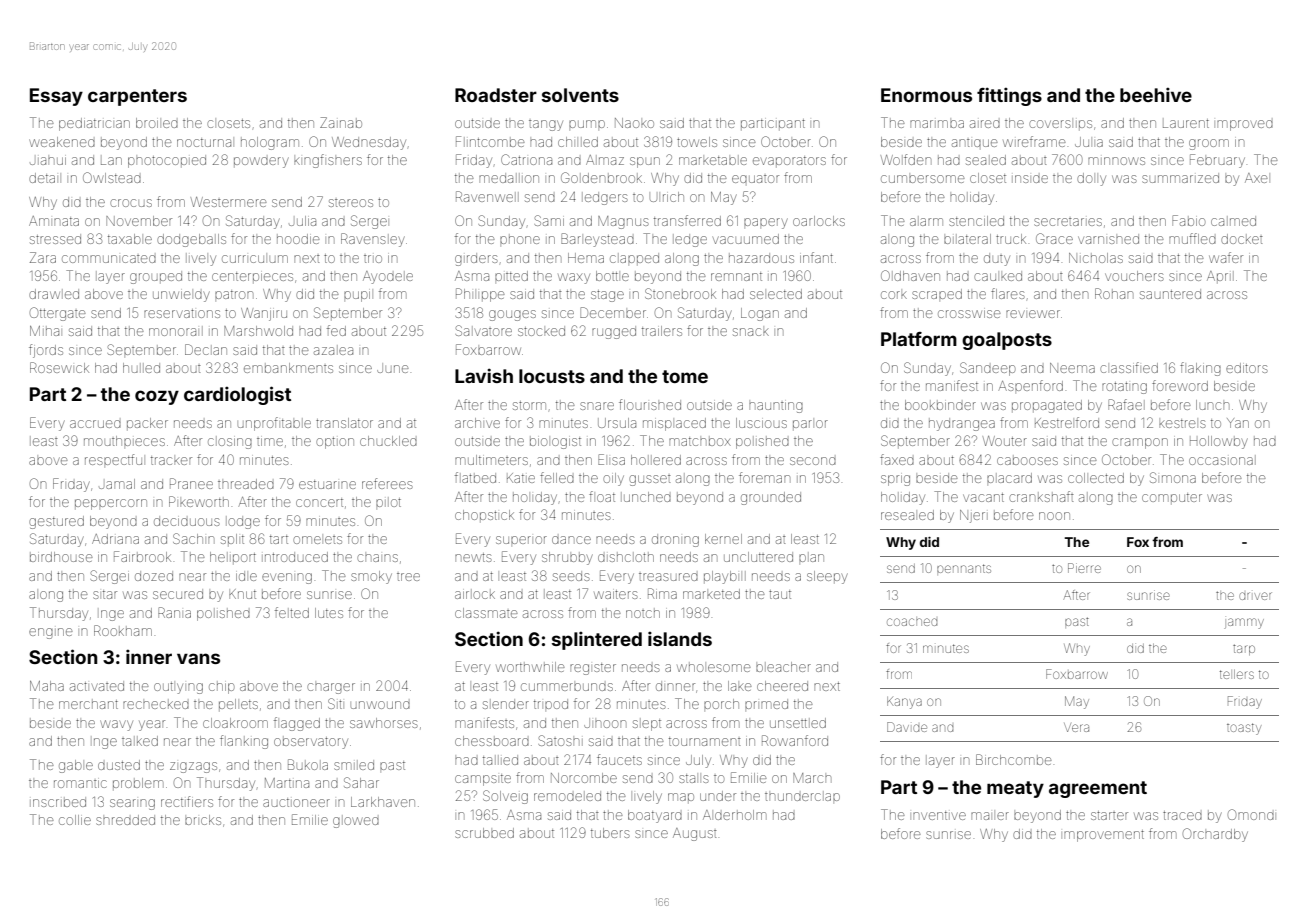 This image has height=924, width=1308. I want to click on hoodie, so click(298, 239).
